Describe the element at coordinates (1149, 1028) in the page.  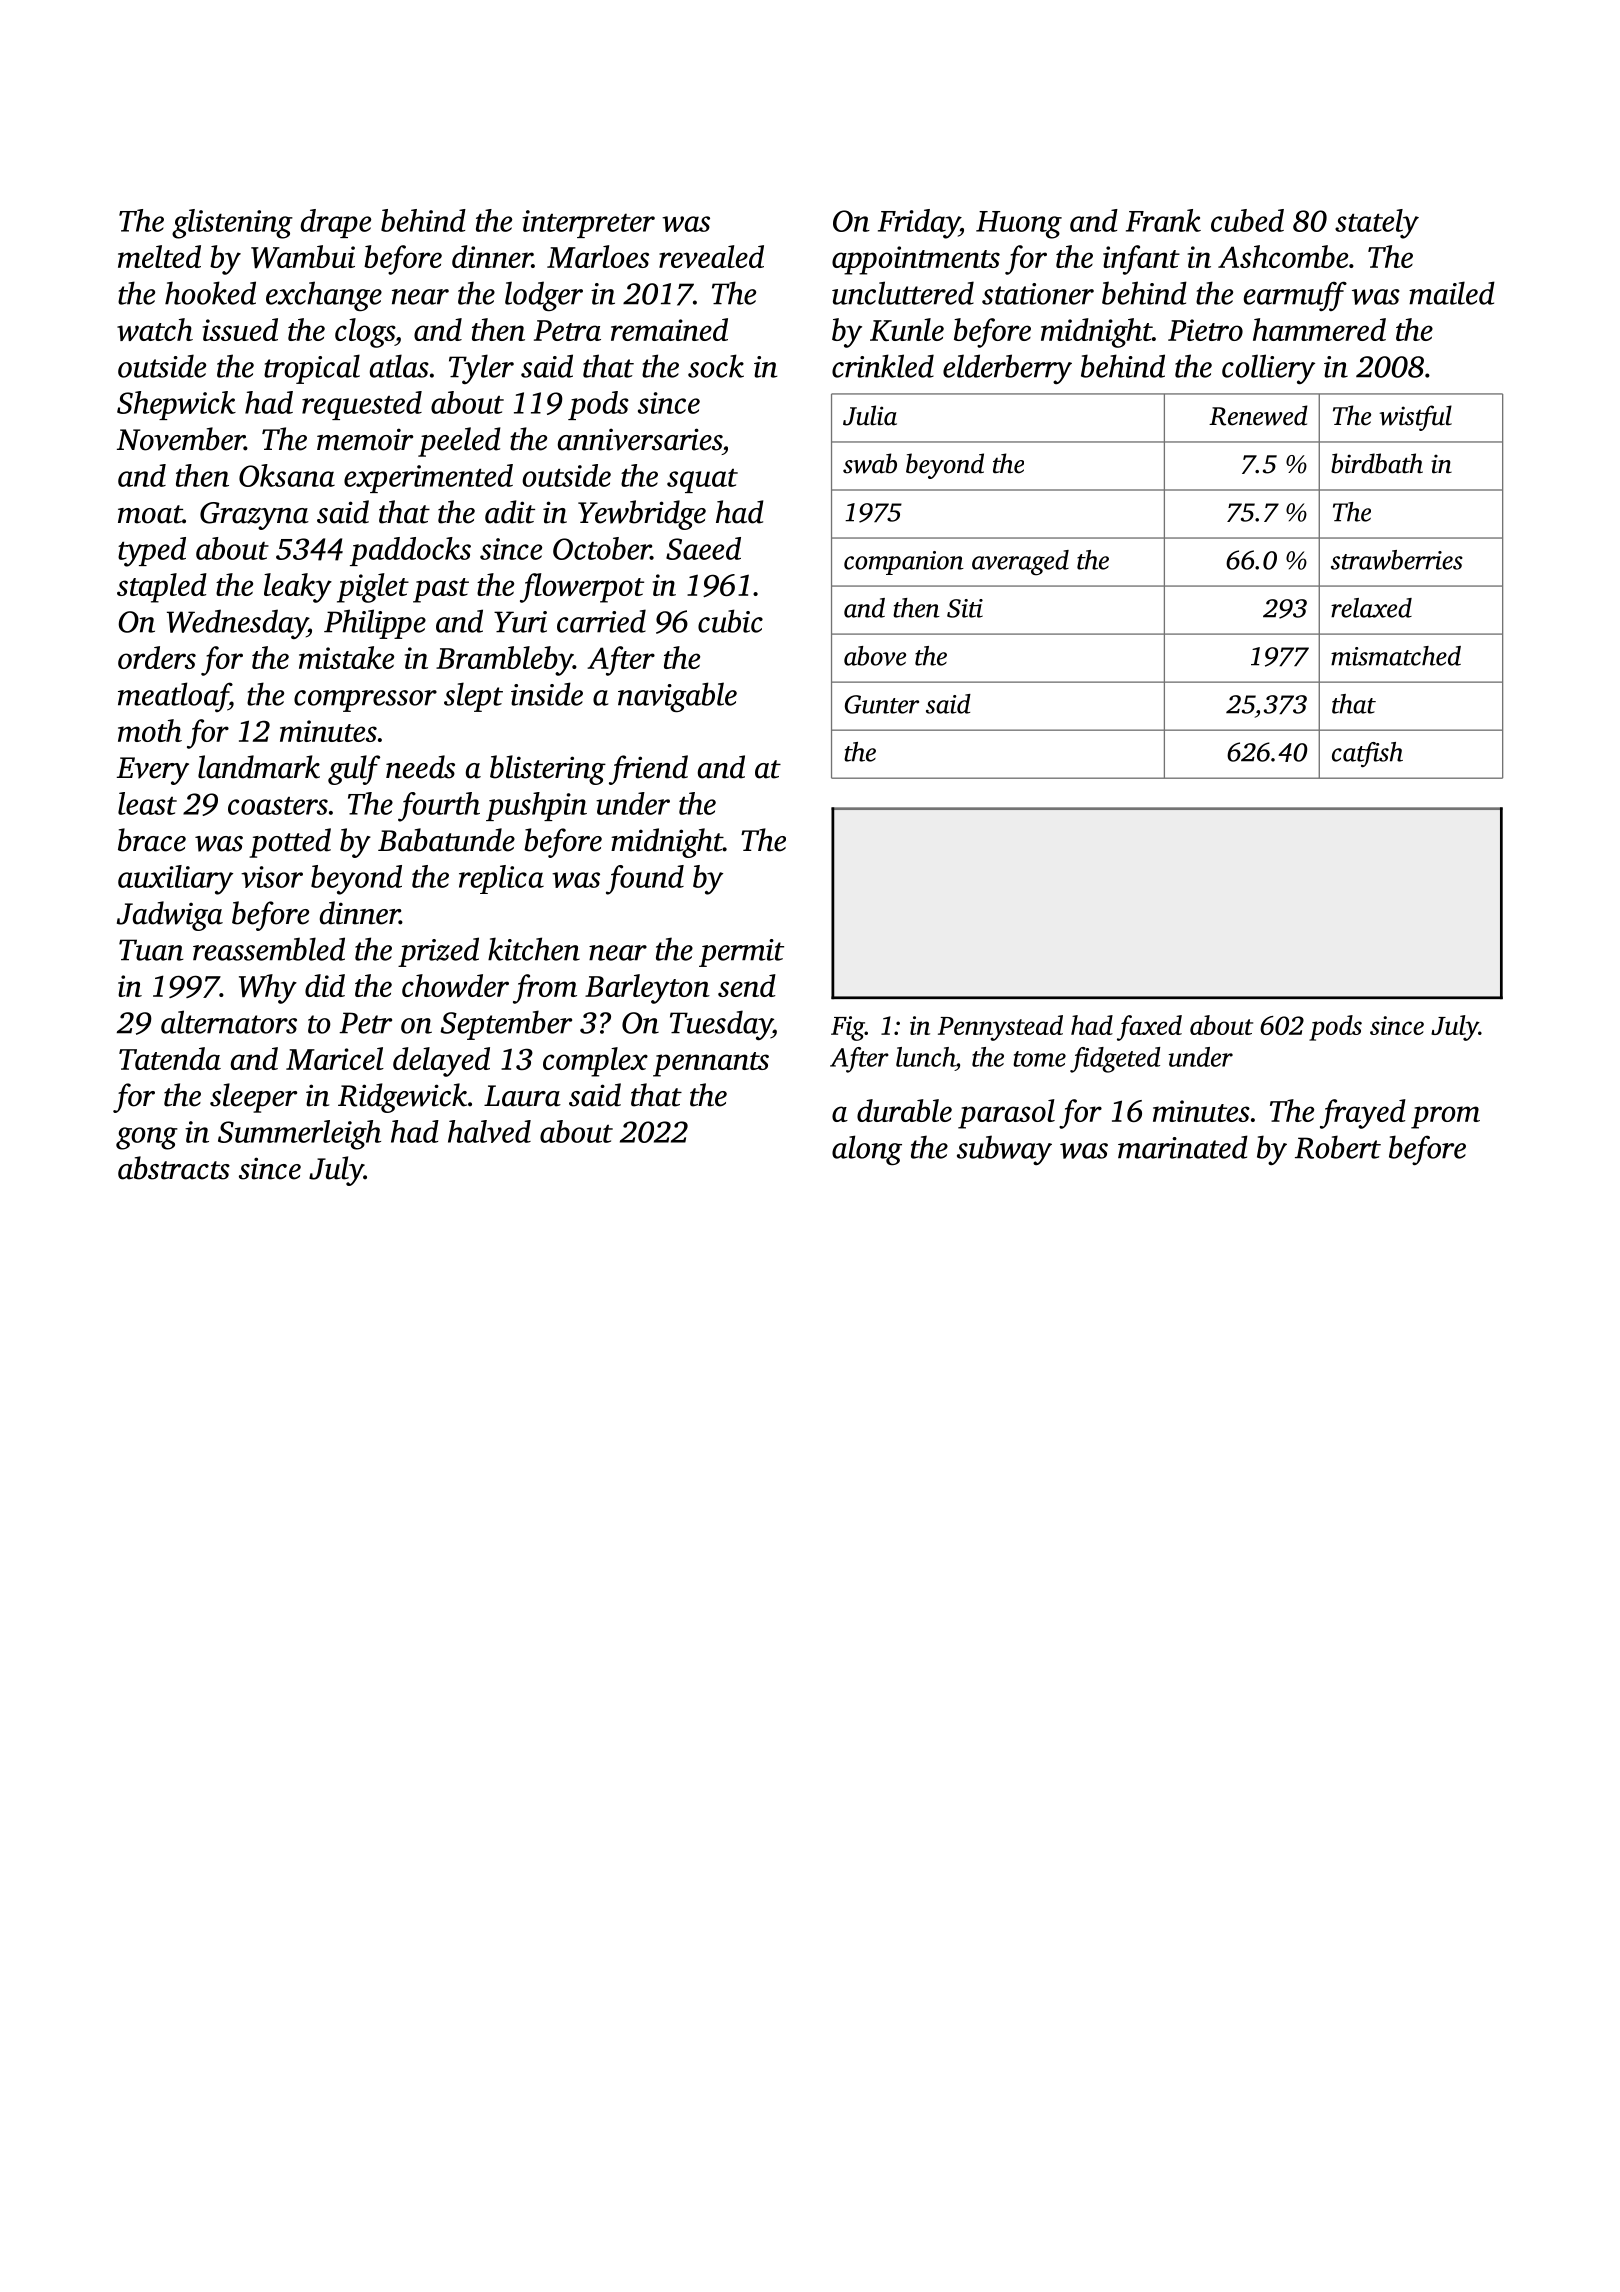
I see `faxed` at that location.
